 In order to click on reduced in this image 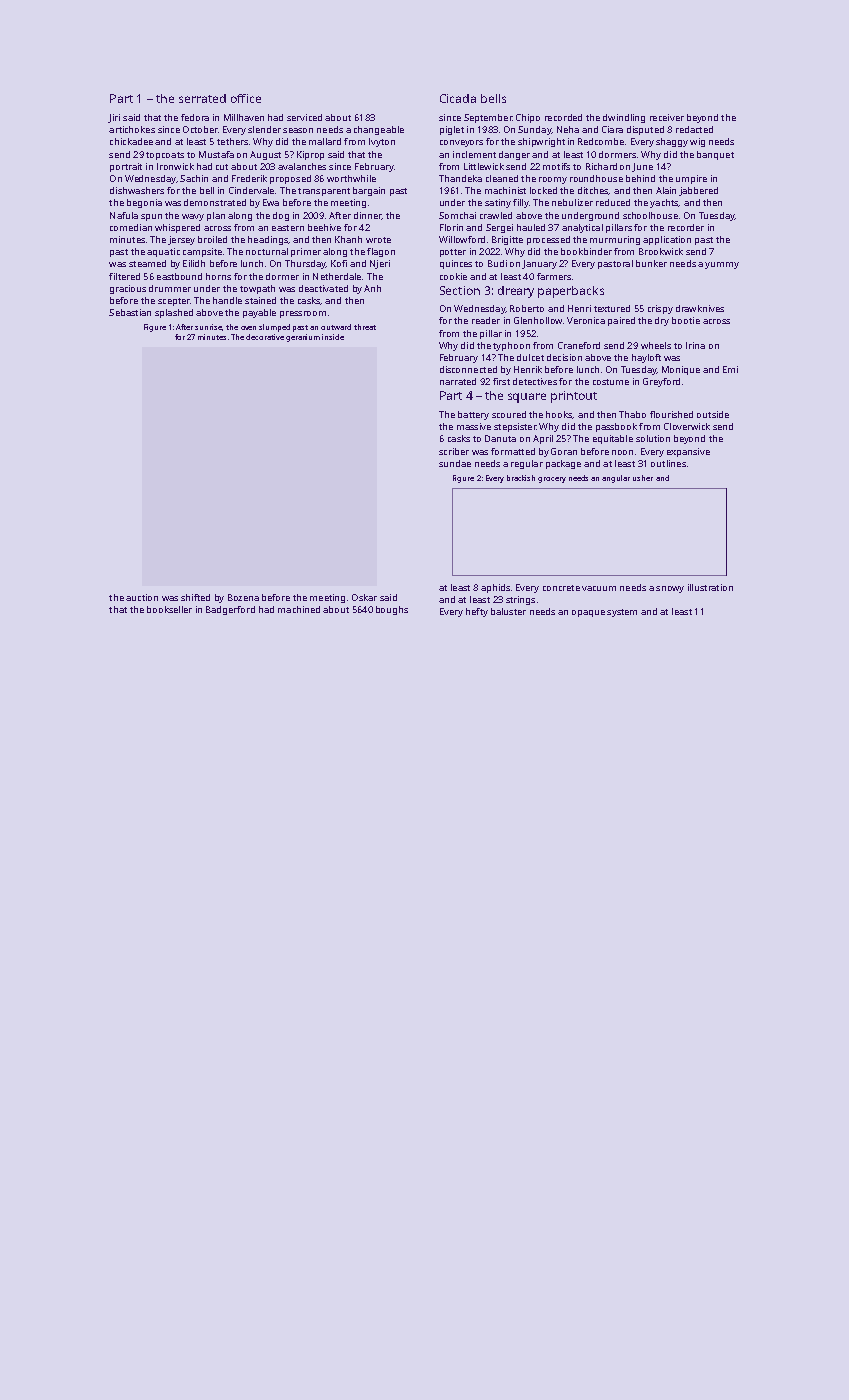, I will do `click(613, 202)`.
